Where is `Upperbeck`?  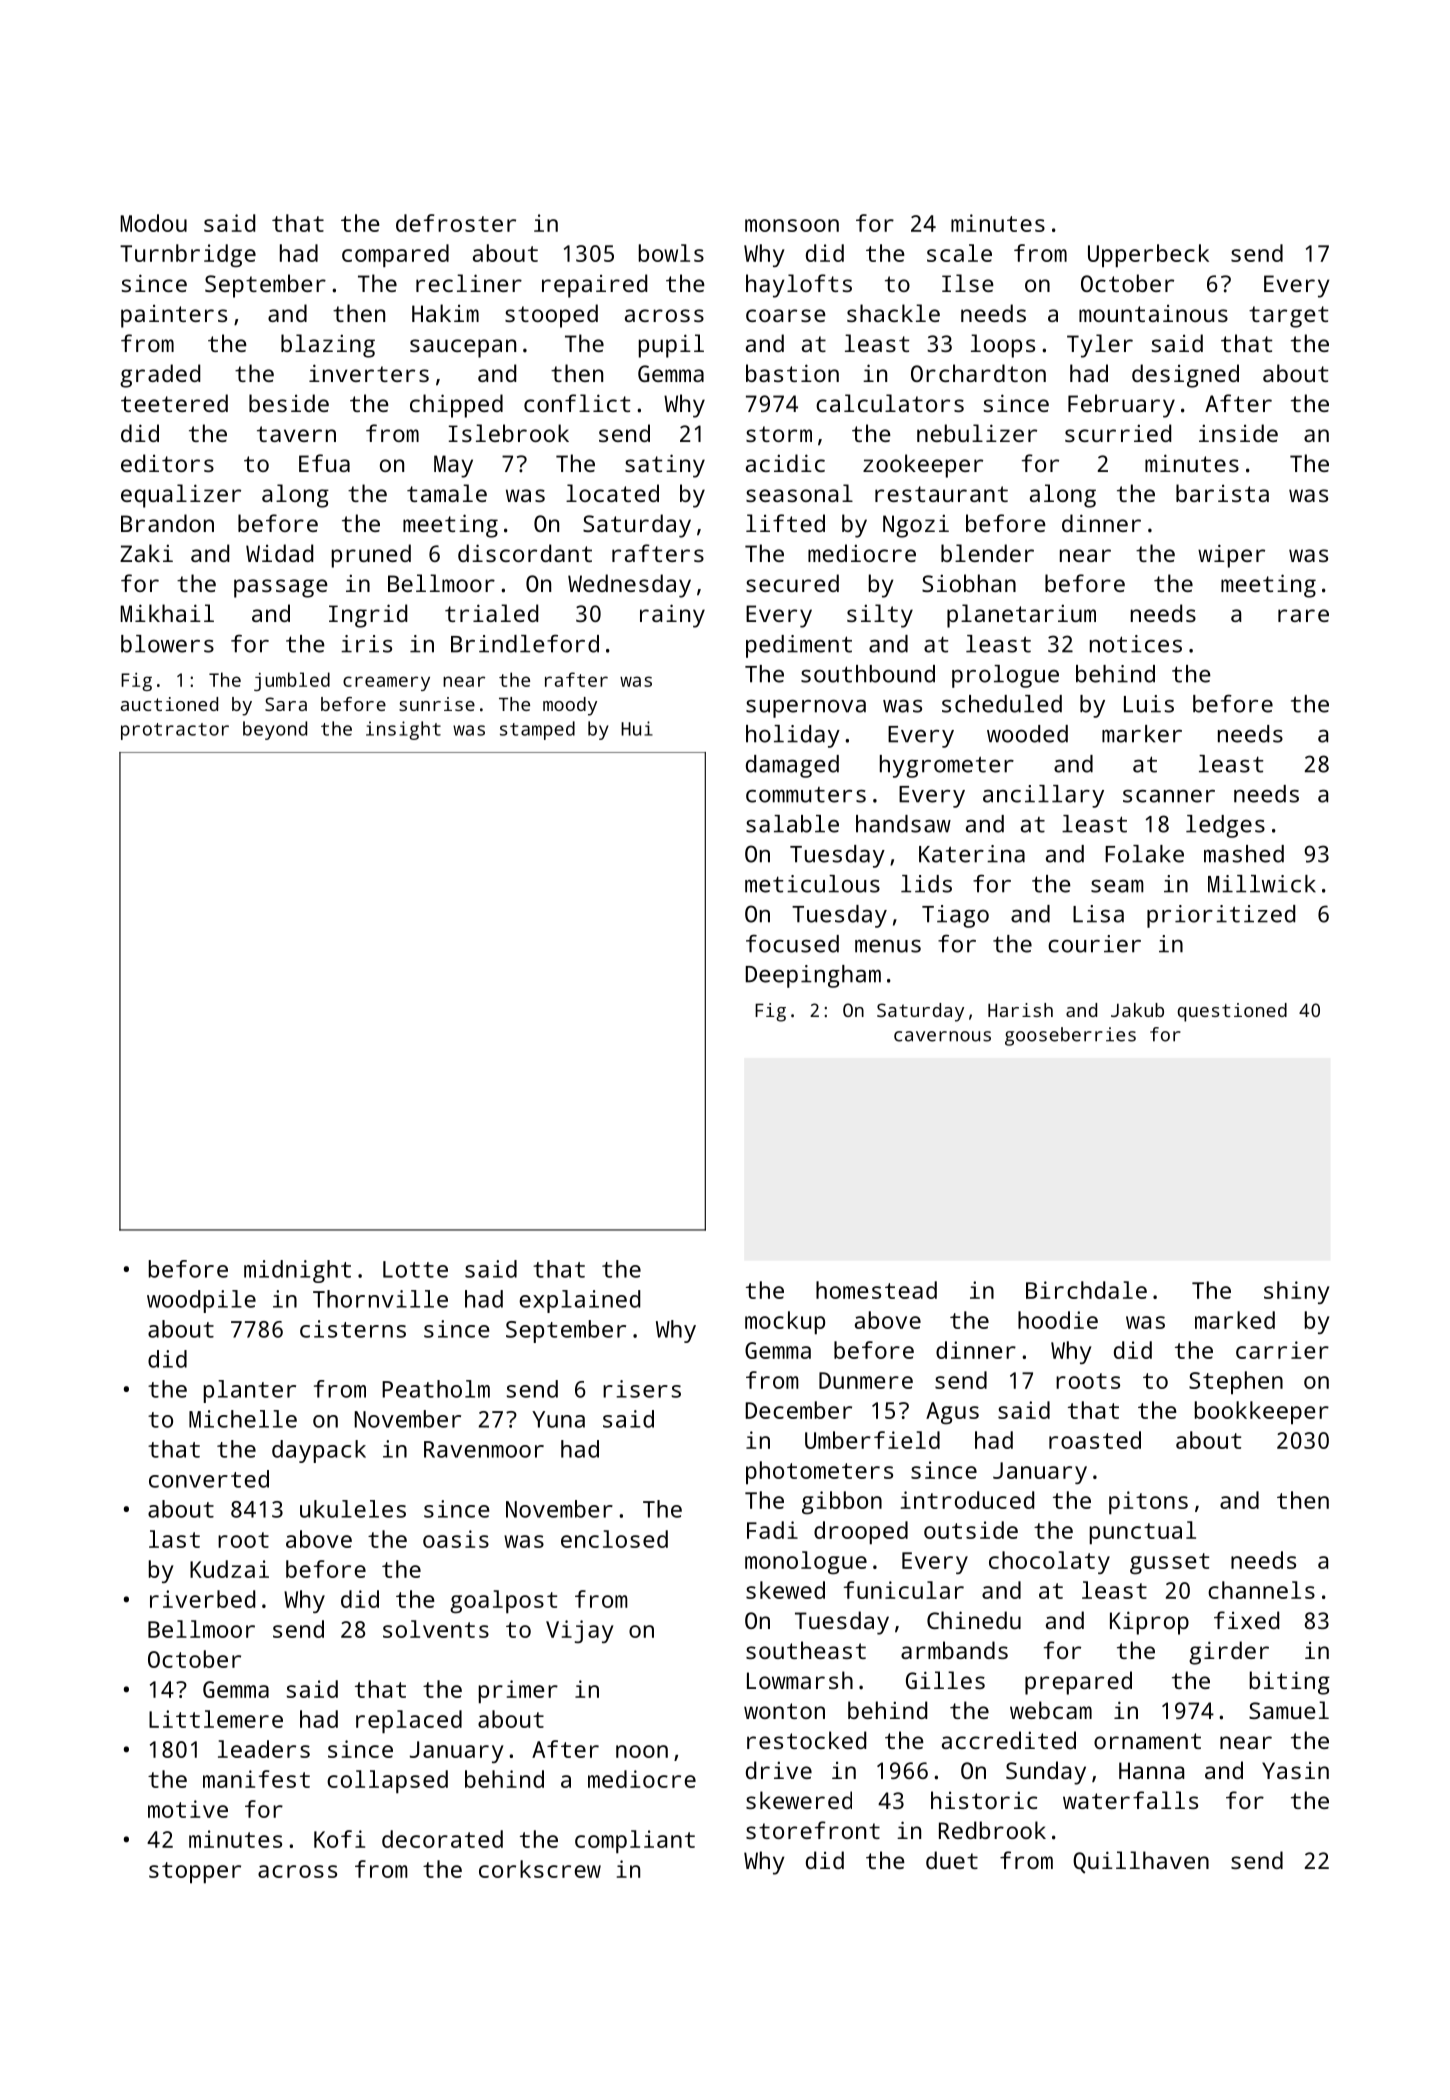 Upperbeck is located at coordinates (1148, 256).
